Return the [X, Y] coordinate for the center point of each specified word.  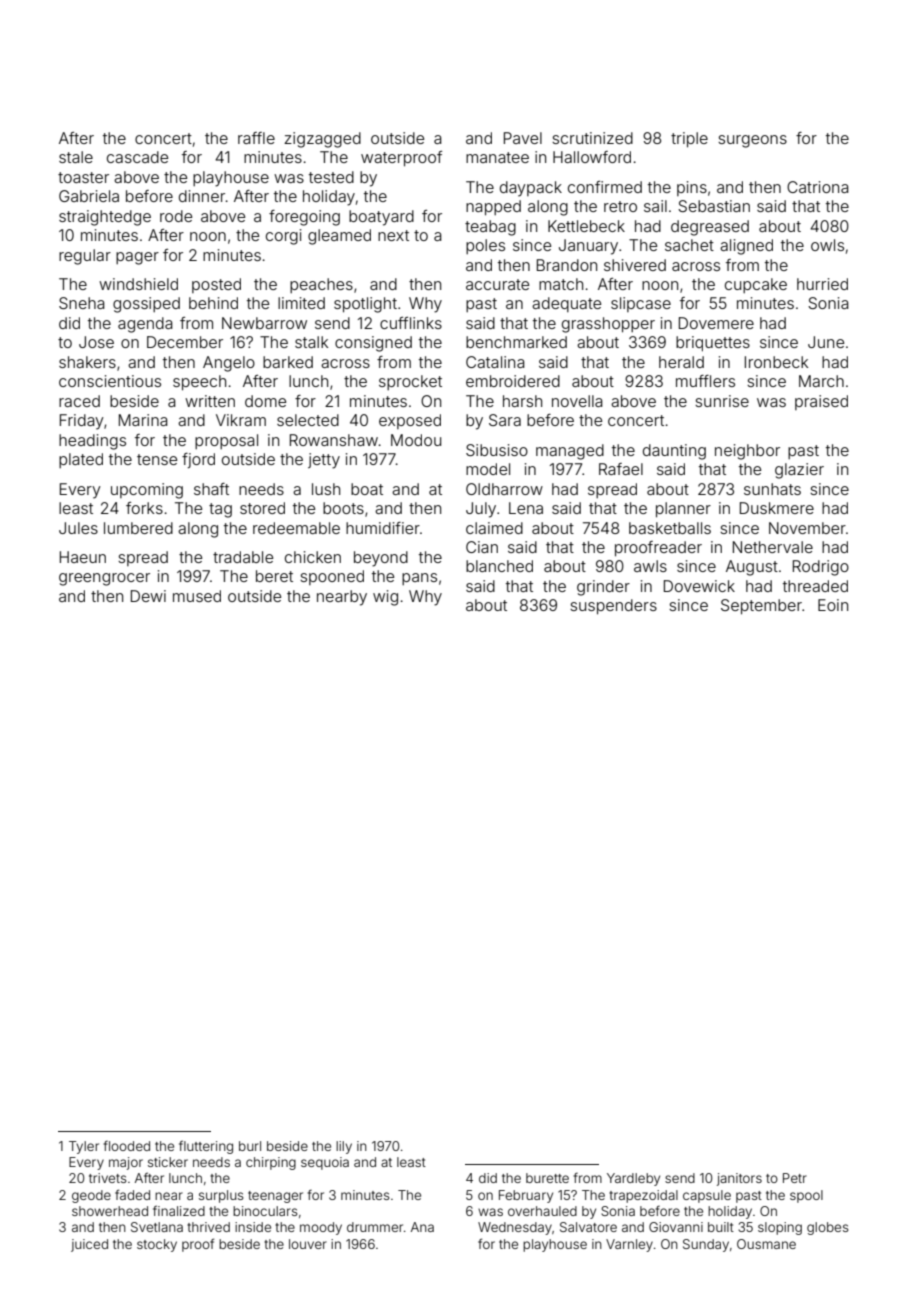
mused [197, 596]
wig [385, 598]
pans [419, 579]
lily [344, 1147]
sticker [168, 1162]
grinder [603, 588]
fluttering [206, 1147]
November [807, 528]
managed [570, 452]
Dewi [148, 596]
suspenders [613, 606]
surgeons [752, 141]
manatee [497, 157]
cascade [137, 157]
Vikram [241, 420]
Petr [795, 1178]
